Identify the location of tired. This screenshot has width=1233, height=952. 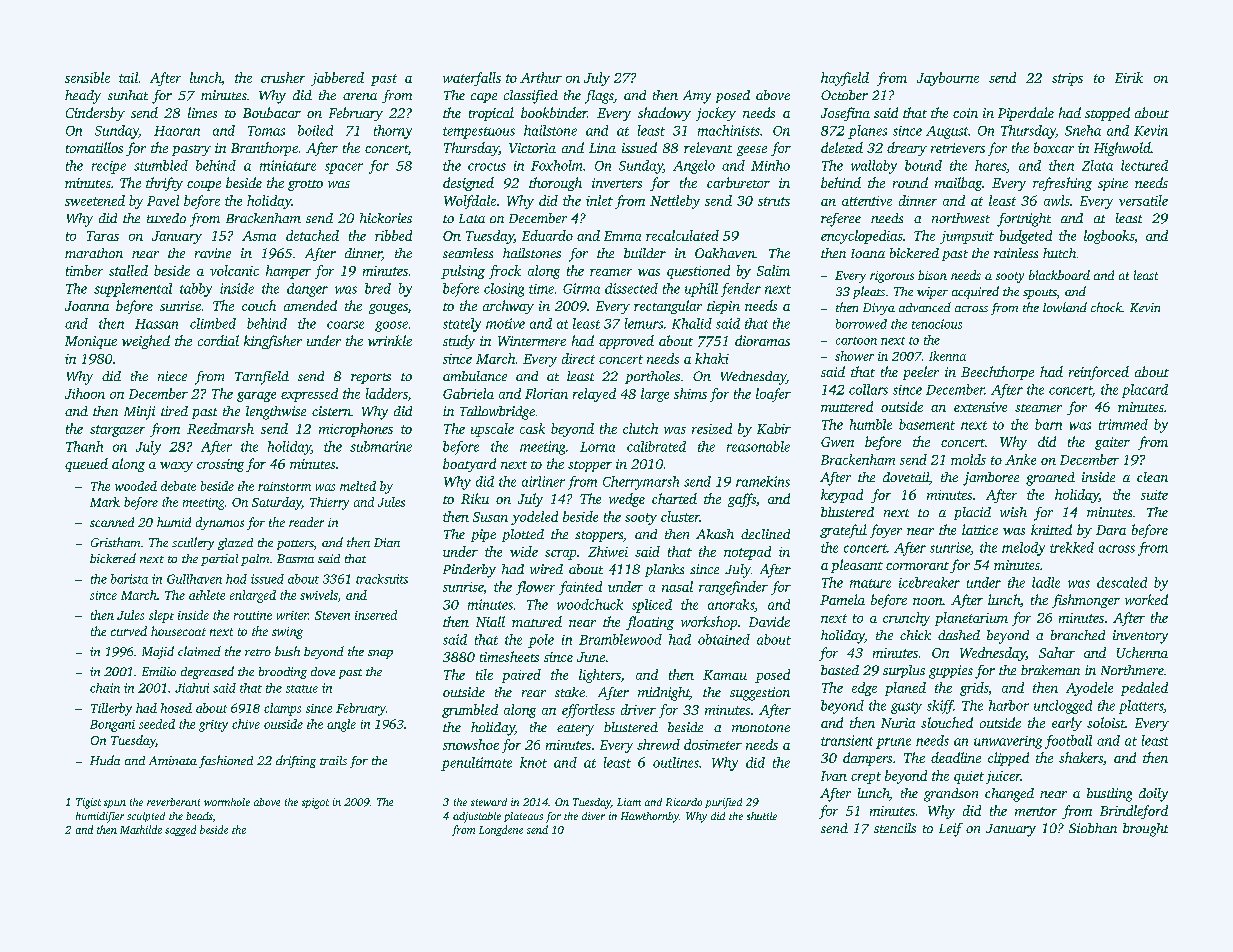
(174, 411).
